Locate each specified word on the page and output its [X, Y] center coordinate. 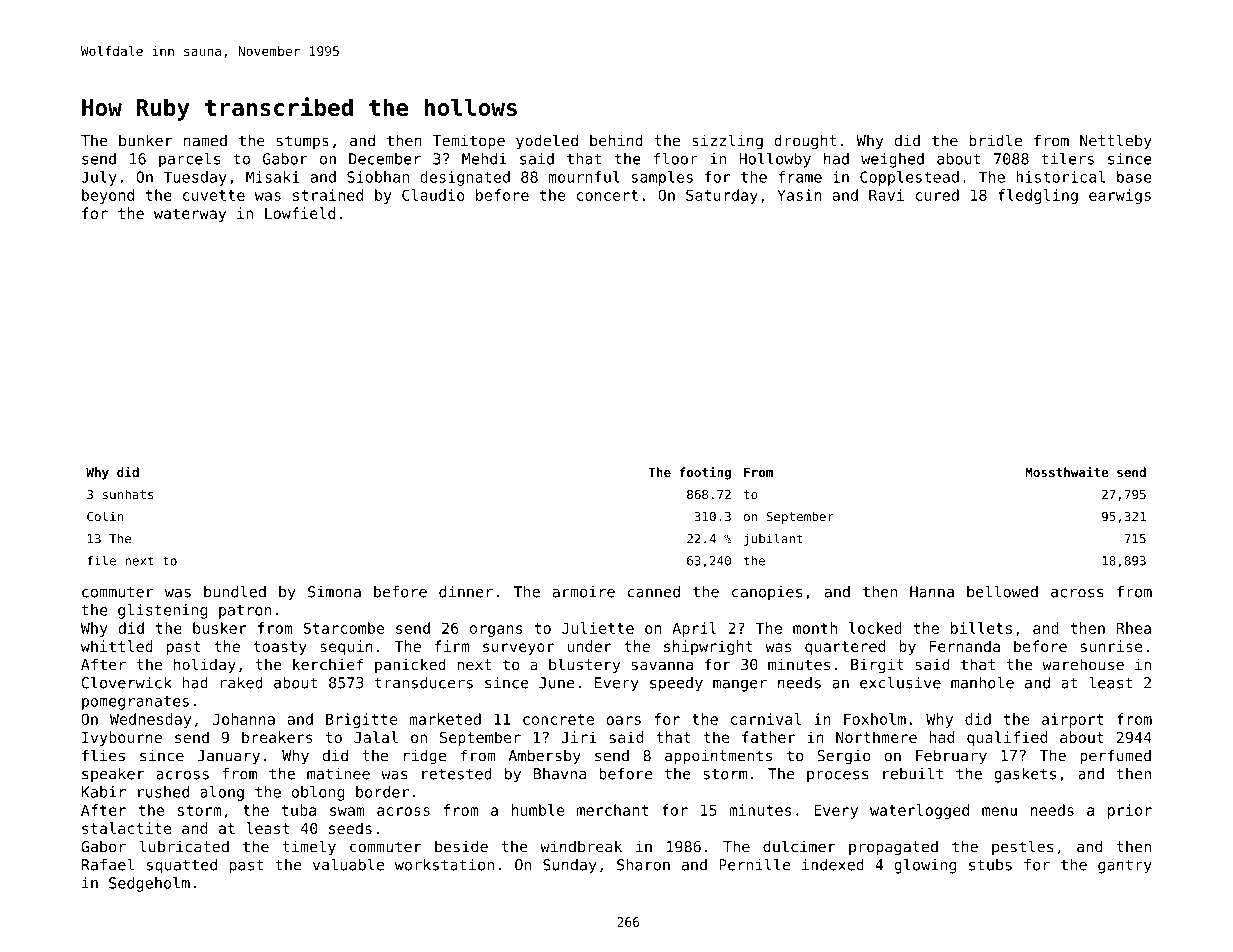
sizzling [727, 142]
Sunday [570, 866]
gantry [1125, 866]
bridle [995, 140]
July [99, 178]
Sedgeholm [149, 884]
